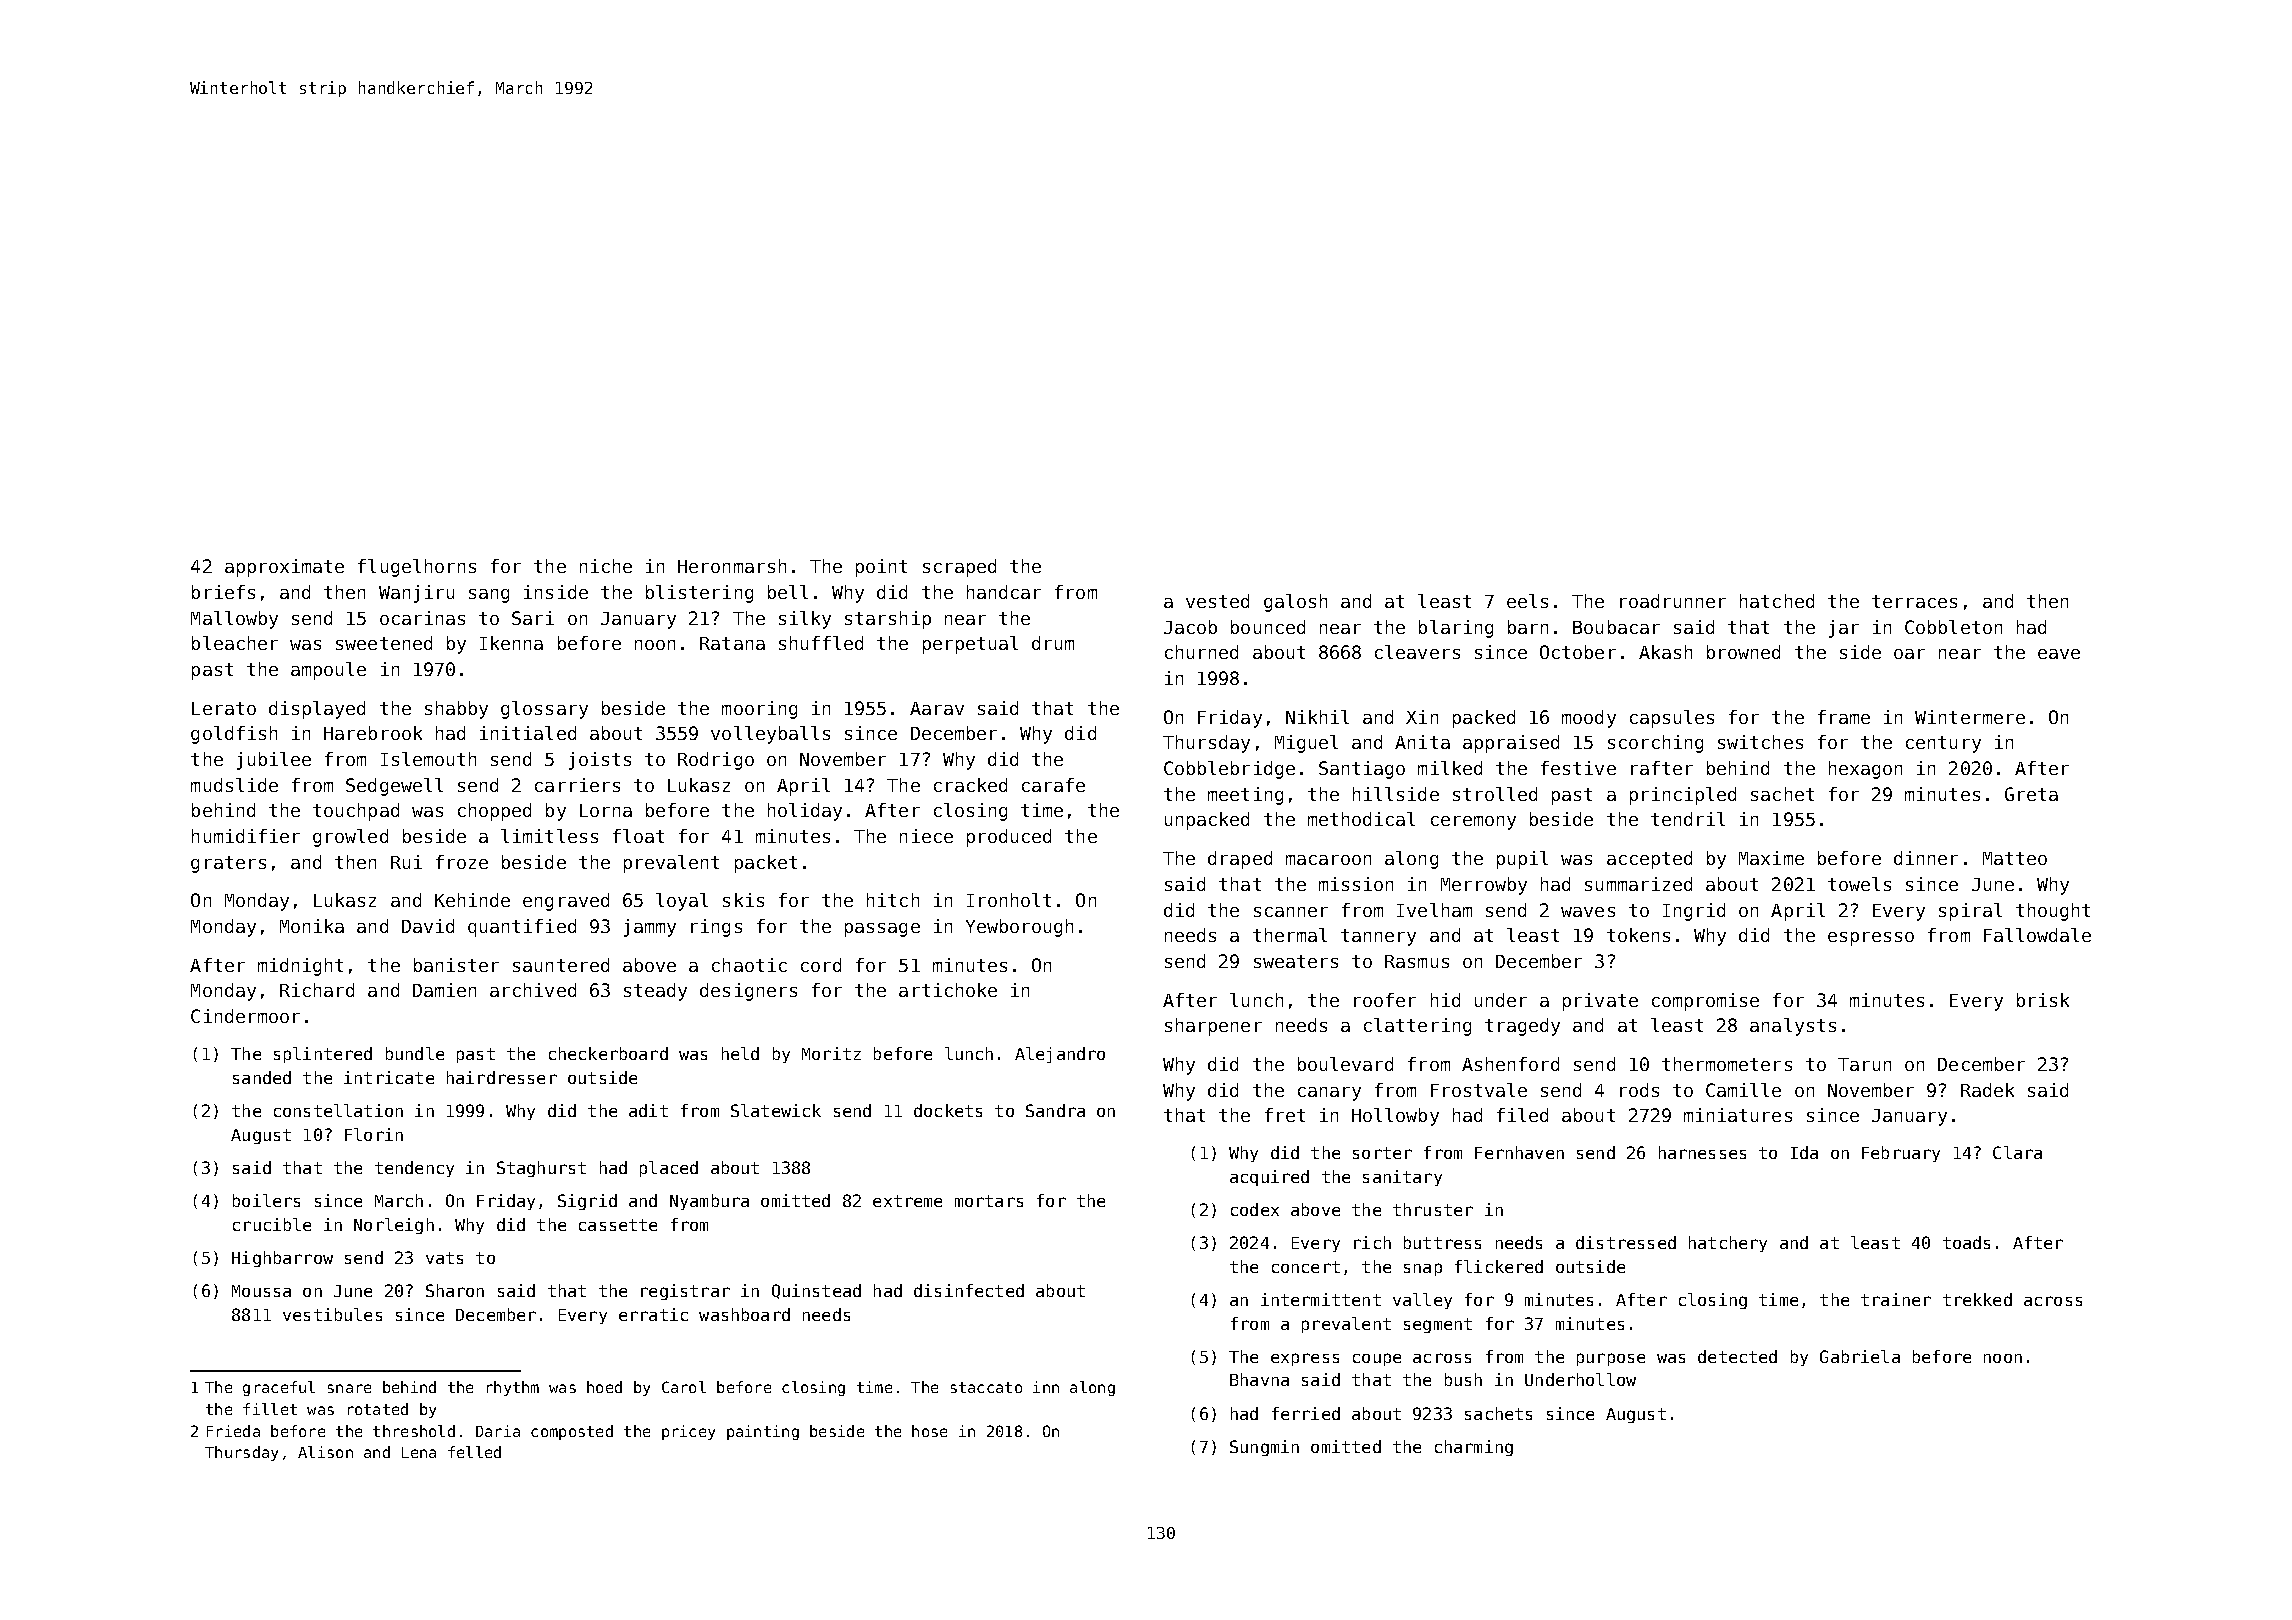  Describe the element at coordinates (325, 1452) in the document. I see `Alison` at that location.
